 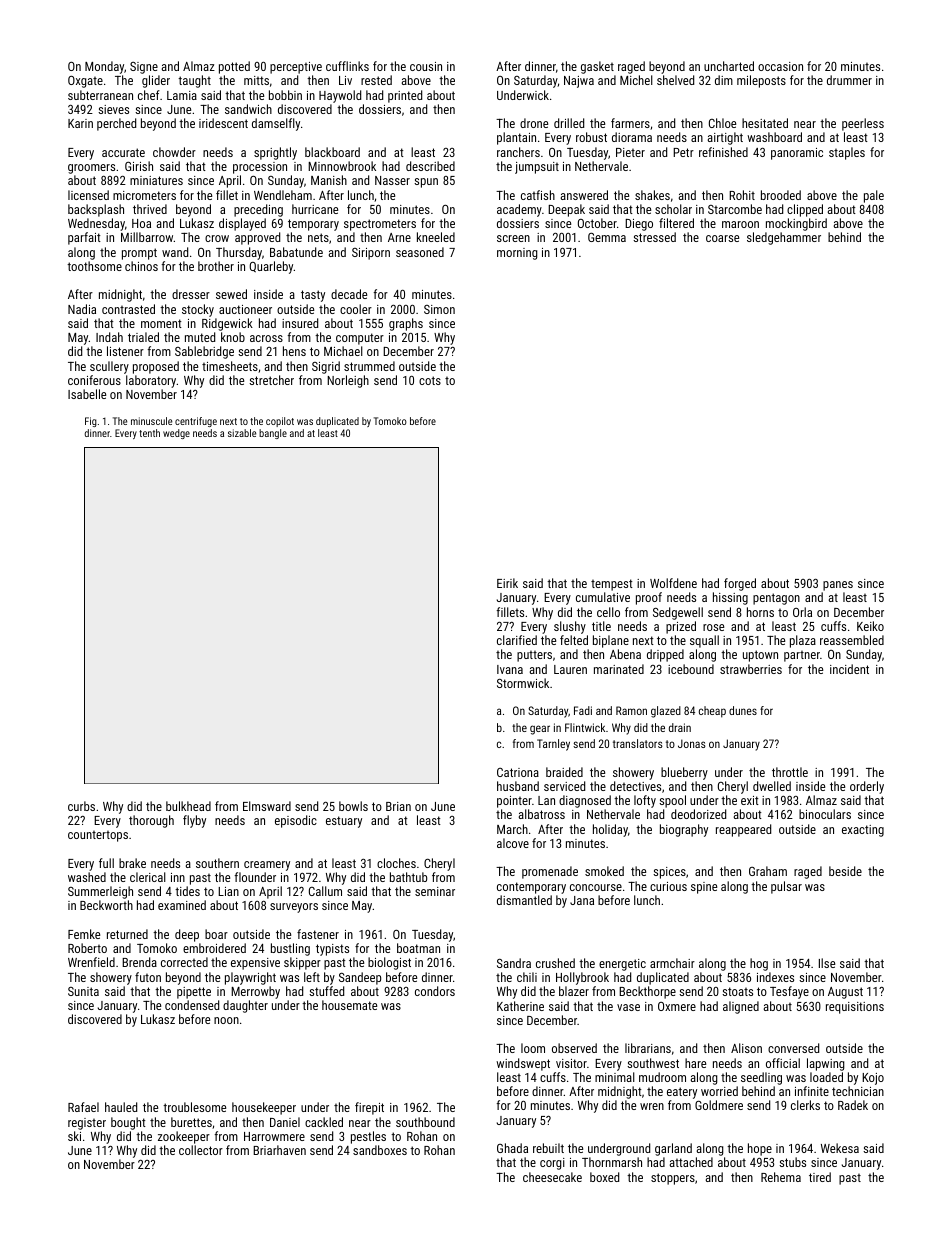 What do you see at coordinates (722, 238) in the page?
I see `coarse` at bounding box center [722, 238].
